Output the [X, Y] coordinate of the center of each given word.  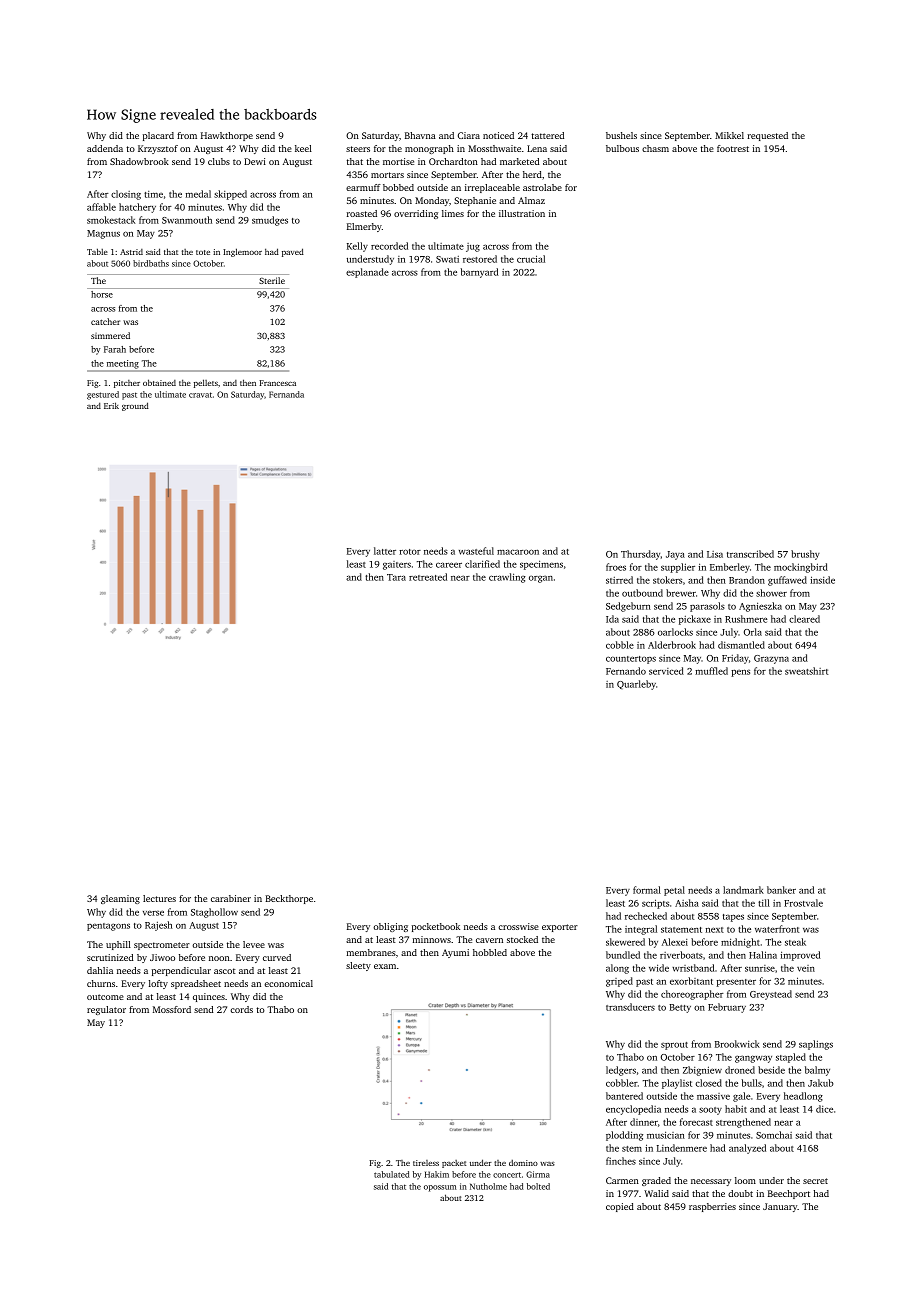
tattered [547, 135]
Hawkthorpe [227, 136]
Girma [538, 1174]
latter [385, 551]
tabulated [392, 1174]
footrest [733, 148]
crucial [531, 259]
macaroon [518, 552]
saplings [816, 1045]
